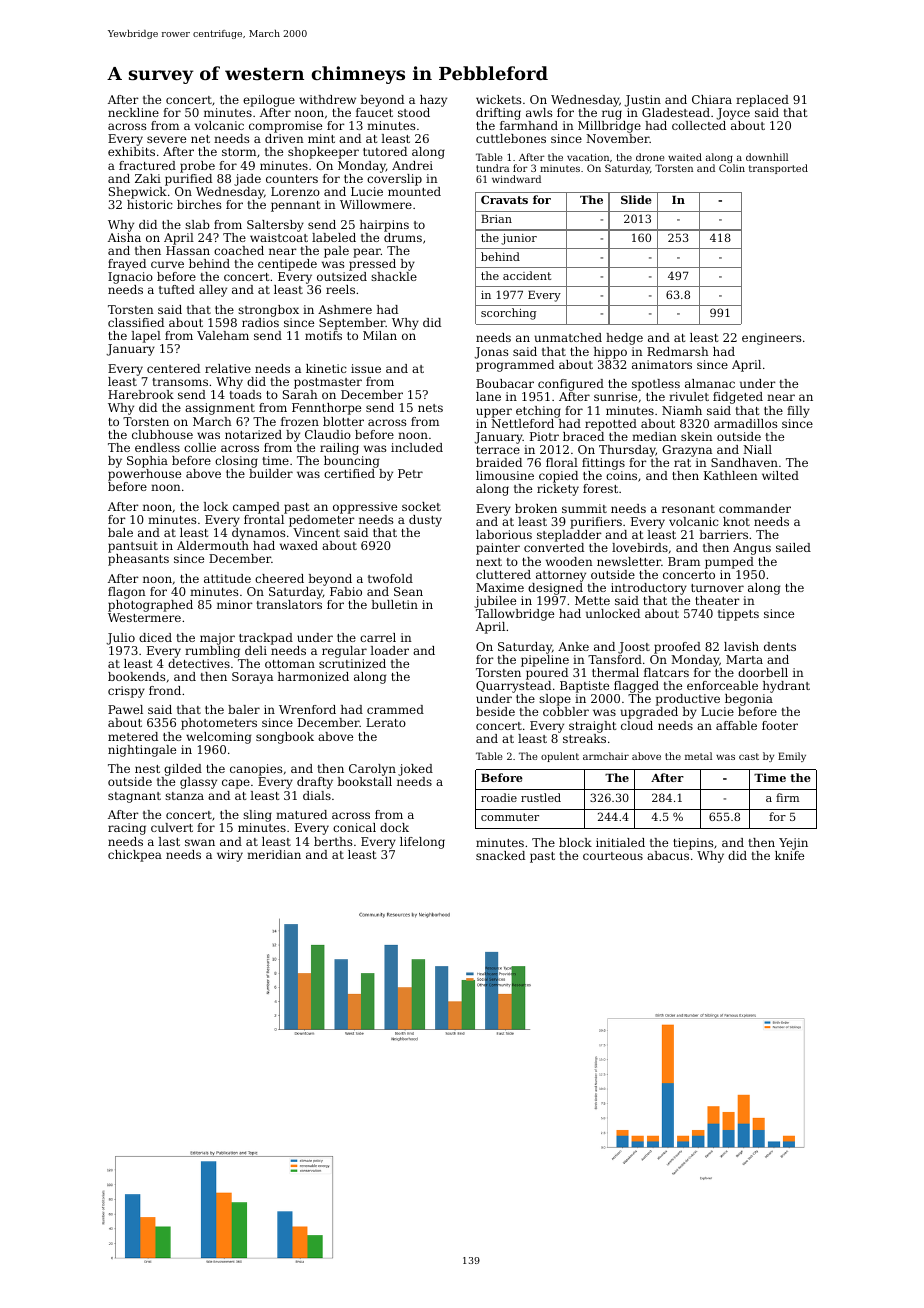 The width and height of the page is (924, 1308). Describe the element at coordinates (498, 99) in the page. I see `wickets` at that location.
